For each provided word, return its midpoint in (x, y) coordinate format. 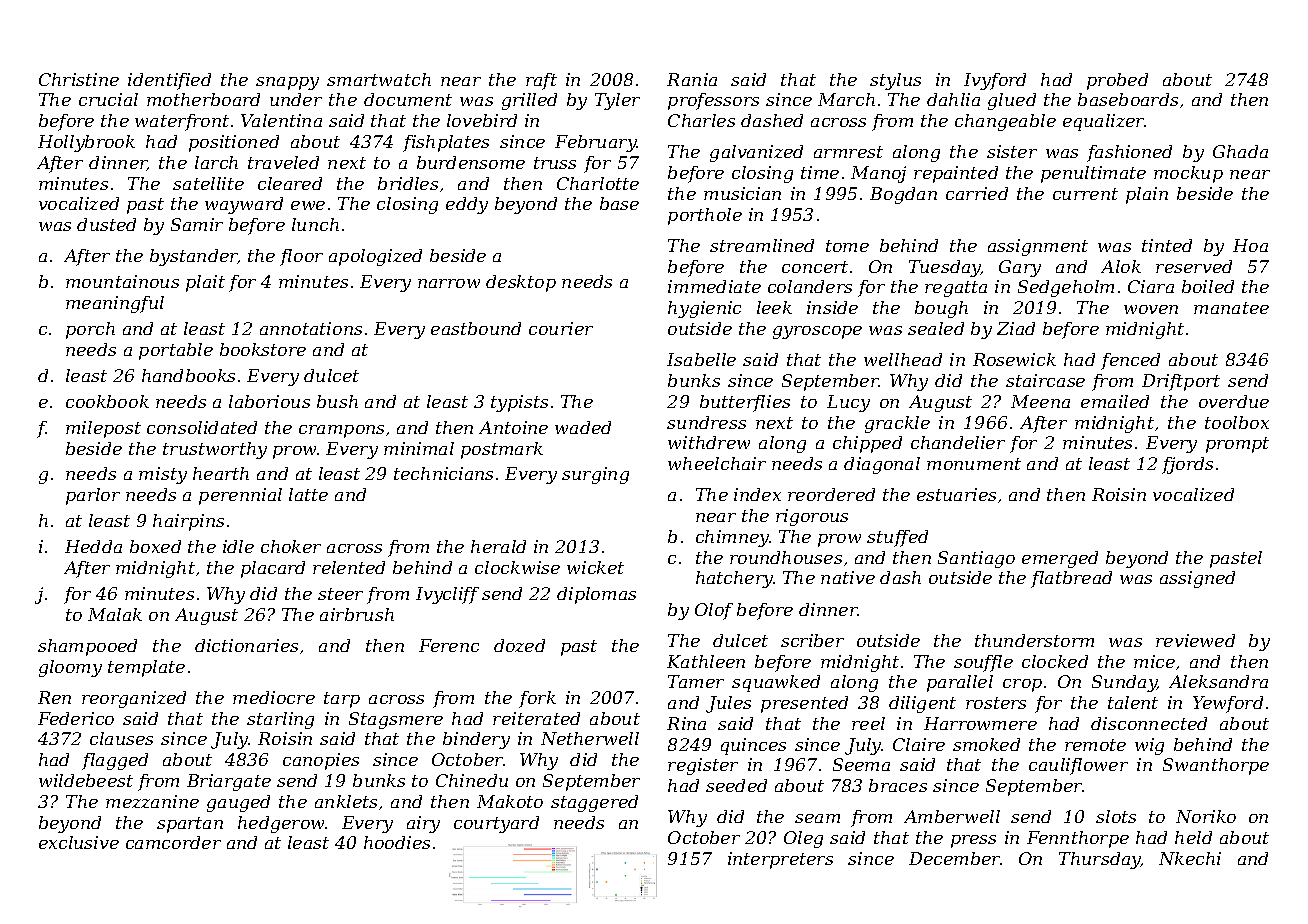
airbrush (357, 614)
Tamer (696, 681)
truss (555, 163)
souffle (983, 663)
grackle (897, 424)
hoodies (397, 842)
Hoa (1250, 245)
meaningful (115, 304)
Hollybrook (86, 143)
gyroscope (817, 332)
